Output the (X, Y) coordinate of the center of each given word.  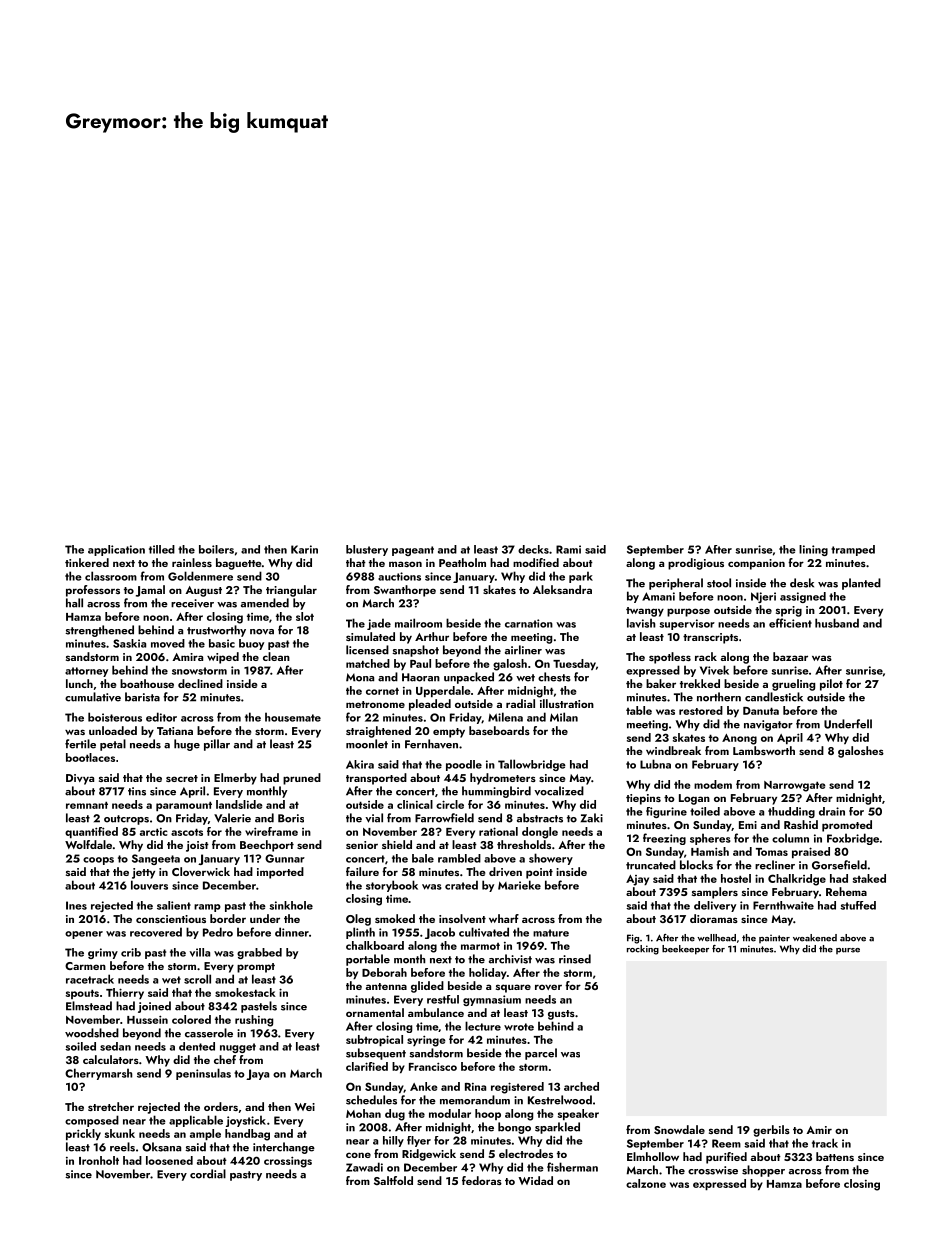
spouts (82, 994)
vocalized (559, 791)
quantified (91, 832)
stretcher (111, 1106)
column (790, 838)
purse (848, 951)
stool (719, 583)
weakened (815, 938)
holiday (488, 973)
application (116, 550)
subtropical (374, 1040)
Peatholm (462, 562)
